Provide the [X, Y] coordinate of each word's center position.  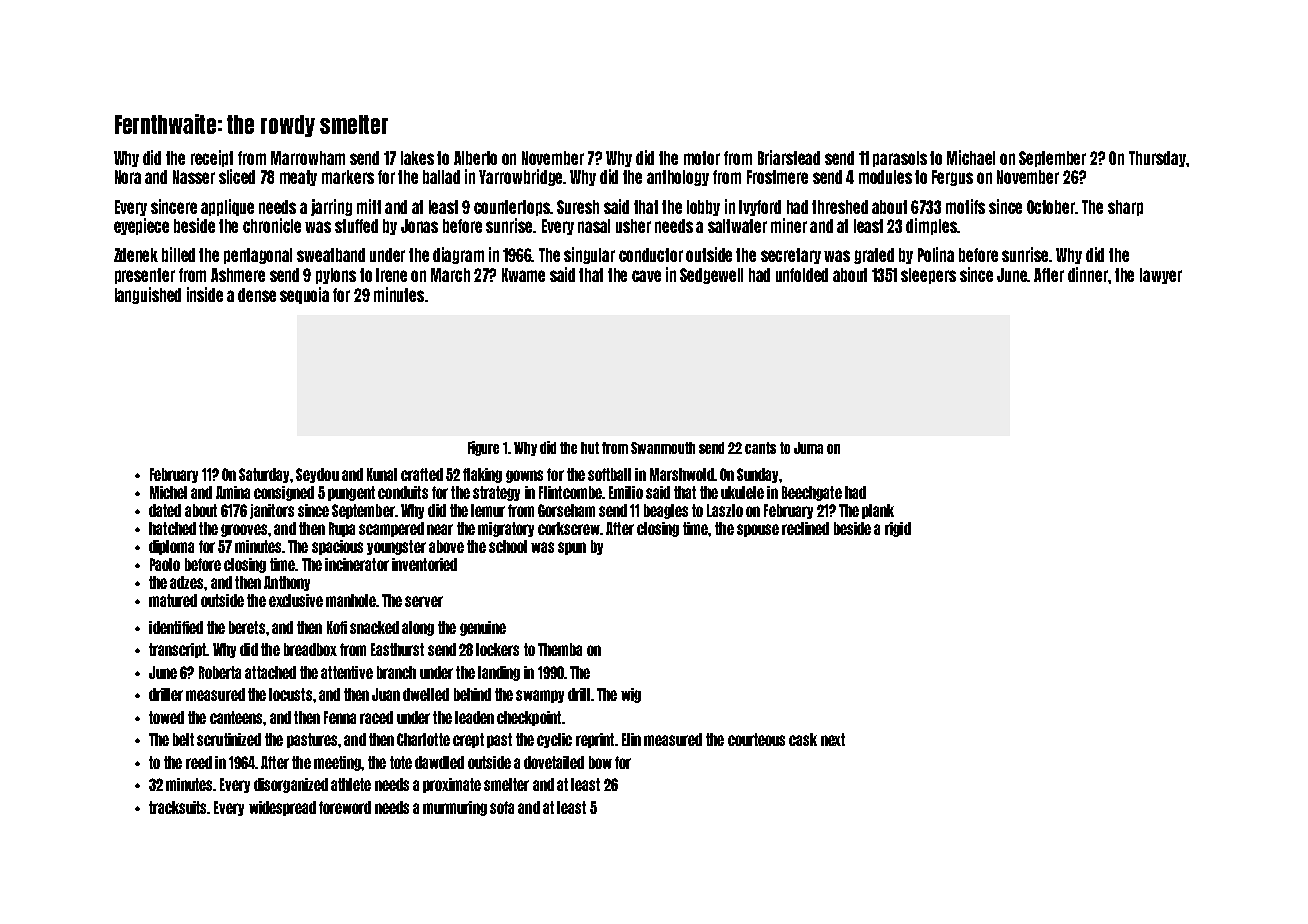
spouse [758, 530]
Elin [631, 739]
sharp [1125, 208]
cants [760, 448]
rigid [898, 529]
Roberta [220, 672]
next [833, 739]
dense [257, 295]
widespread [282, 808]
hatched [172, 528]
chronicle [272, 225]
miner [789, 225]
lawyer [1161, 276]
